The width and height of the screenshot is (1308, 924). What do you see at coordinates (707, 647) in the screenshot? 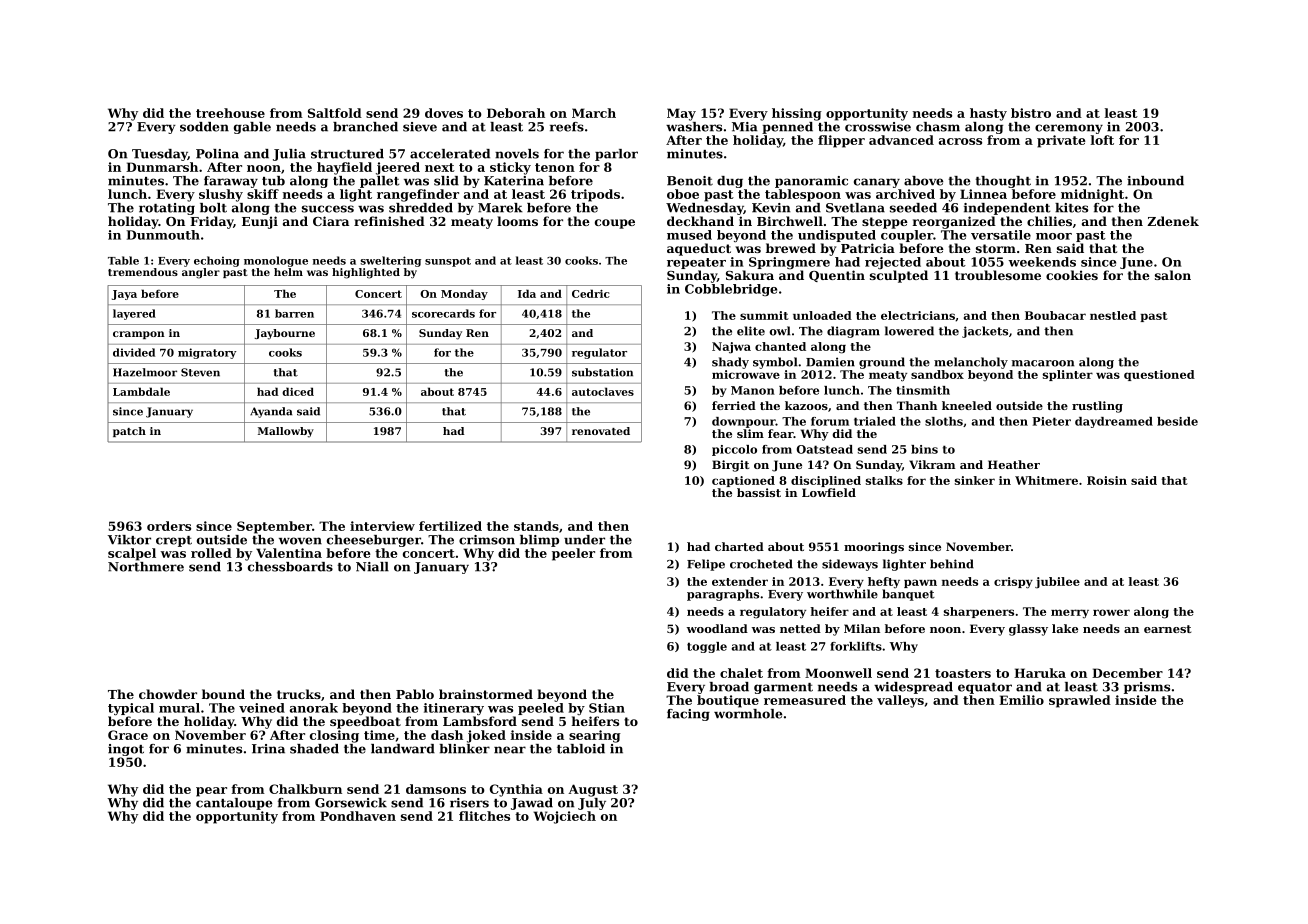
I see `toggle` at bounding box center [707, 647].
